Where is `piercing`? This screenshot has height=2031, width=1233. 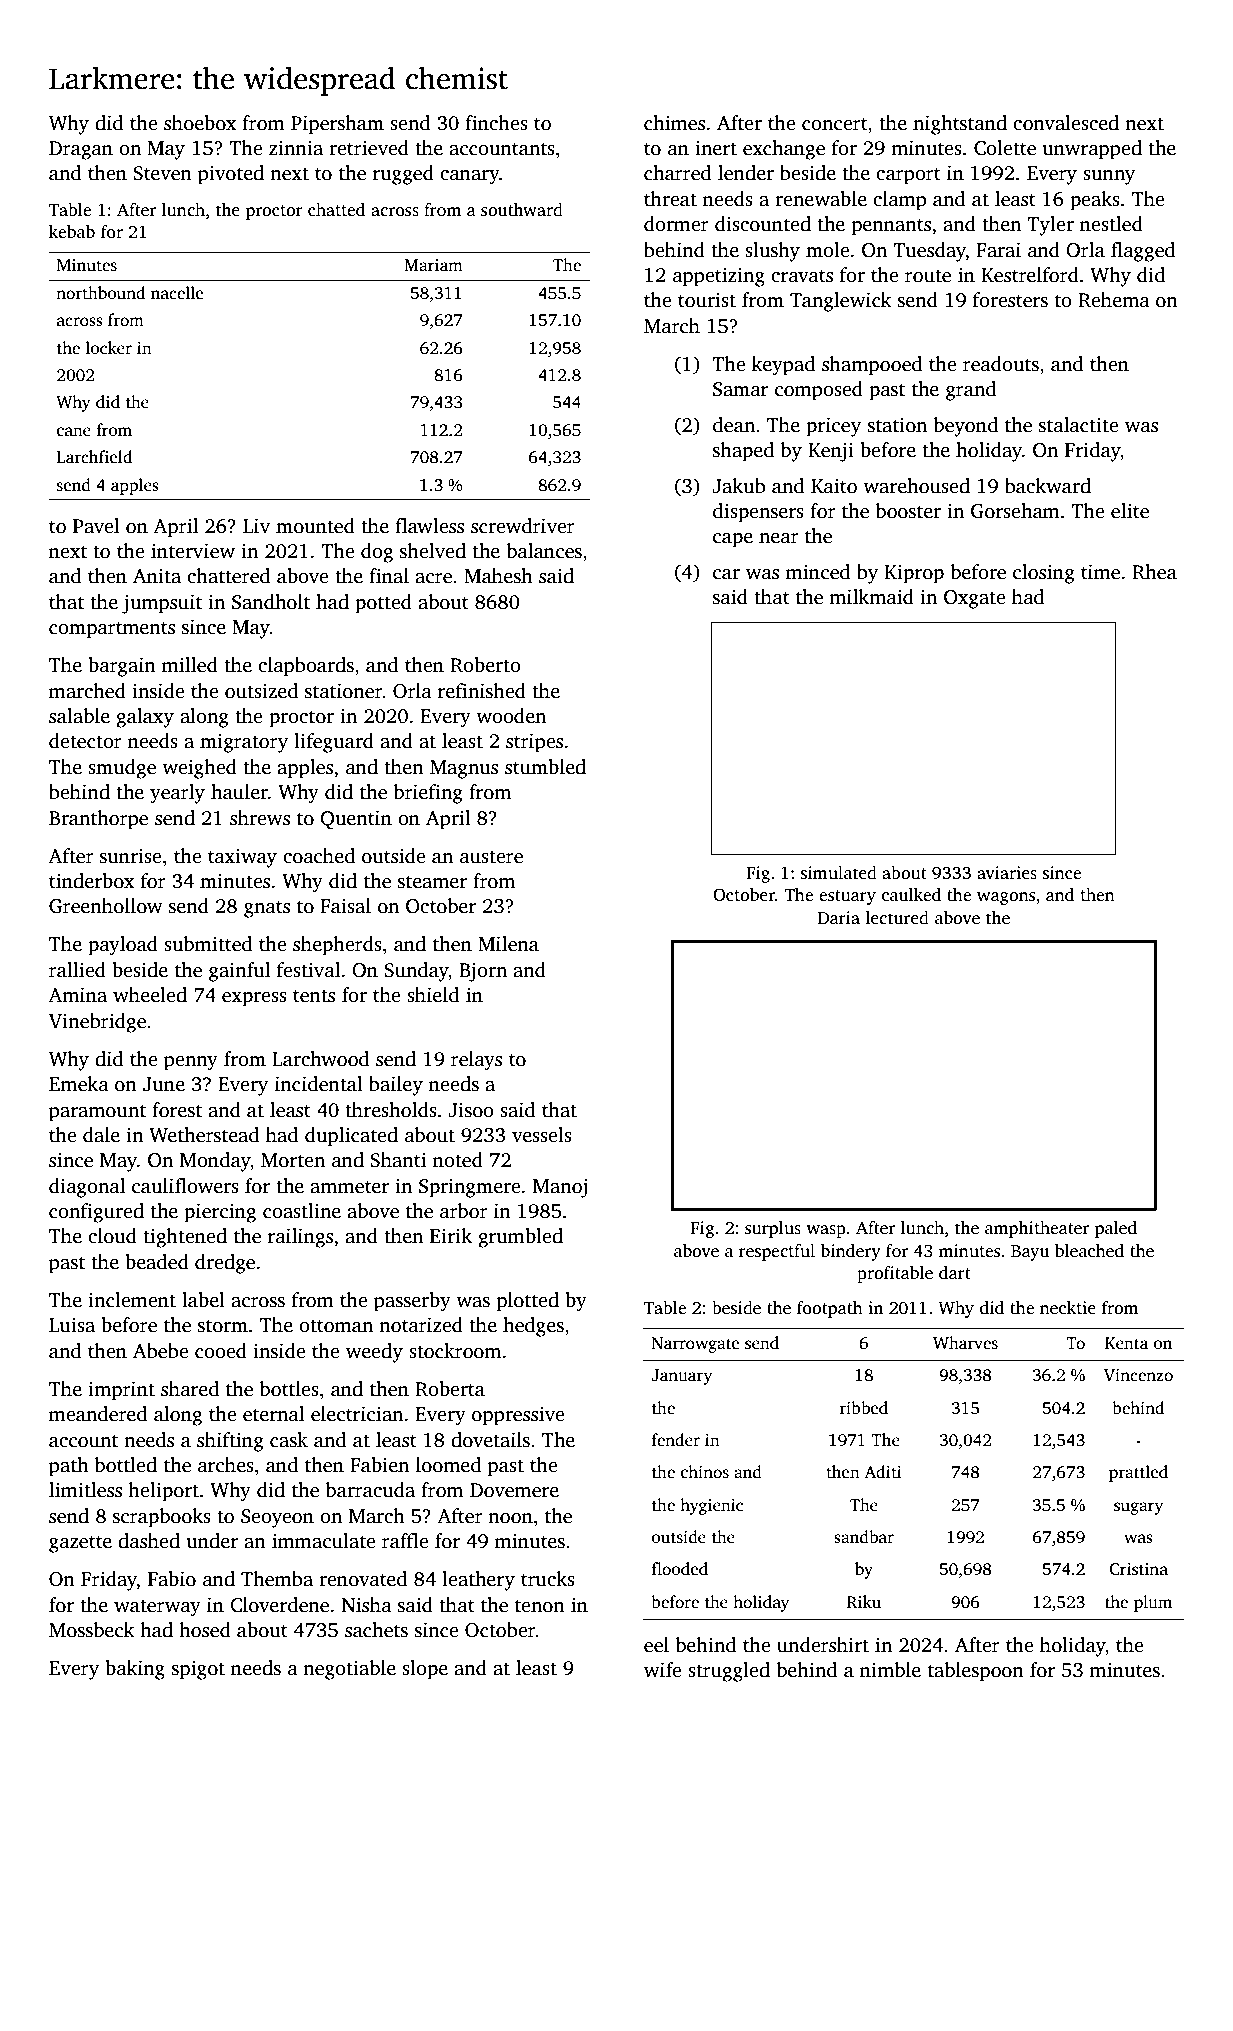 piercing is located at coordinates (220, 1213).
